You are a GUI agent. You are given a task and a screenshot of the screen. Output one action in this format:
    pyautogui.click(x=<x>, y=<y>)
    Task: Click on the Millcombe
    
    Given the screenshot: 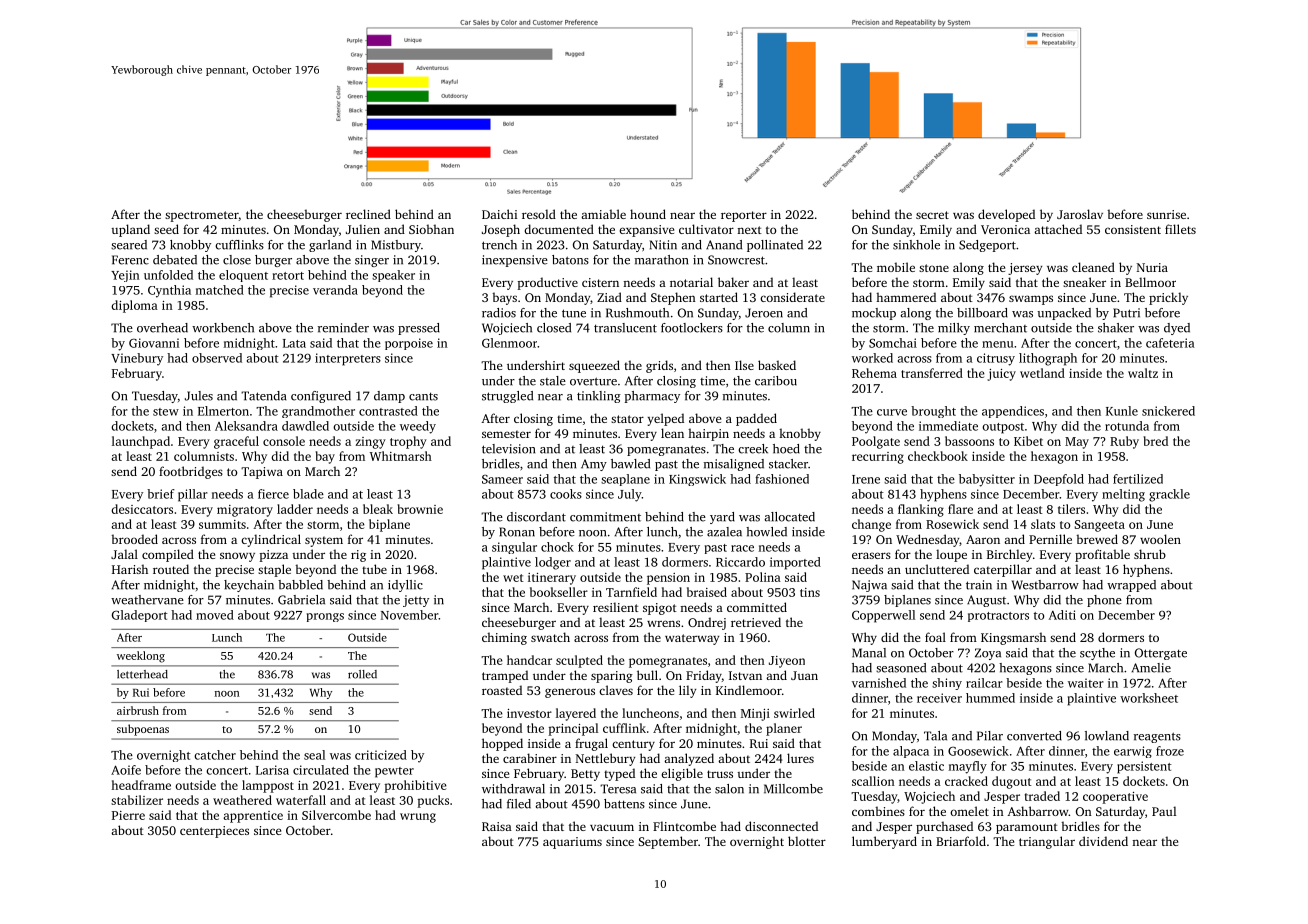 What is the action you would take?
    pyautogui.click(x=793, y=789)
